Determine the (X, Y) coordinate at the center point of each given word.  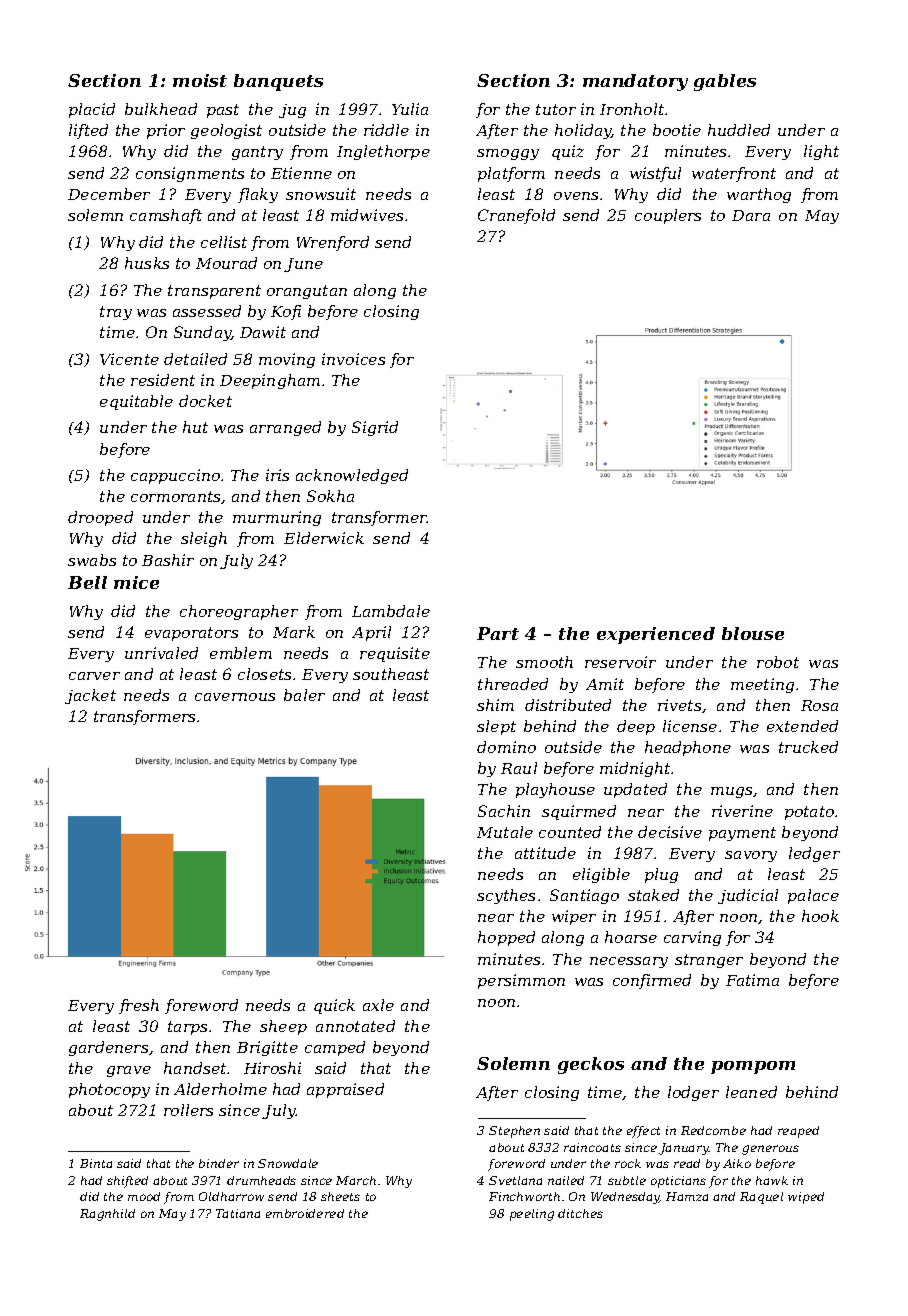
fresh (139, 1006)
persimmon (521, 981)
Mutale (505, 832)
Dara (751, 215)
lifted (88, 131)
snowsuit (321, 194)
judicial (748, 896)
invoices (353, 359)
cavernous (235, 697)
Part (498, 633)
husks (147, 263)
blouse (753, 633)
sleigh (204, 539)
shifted (127, 1182)
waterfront (734, 174)
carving (692, 938)
